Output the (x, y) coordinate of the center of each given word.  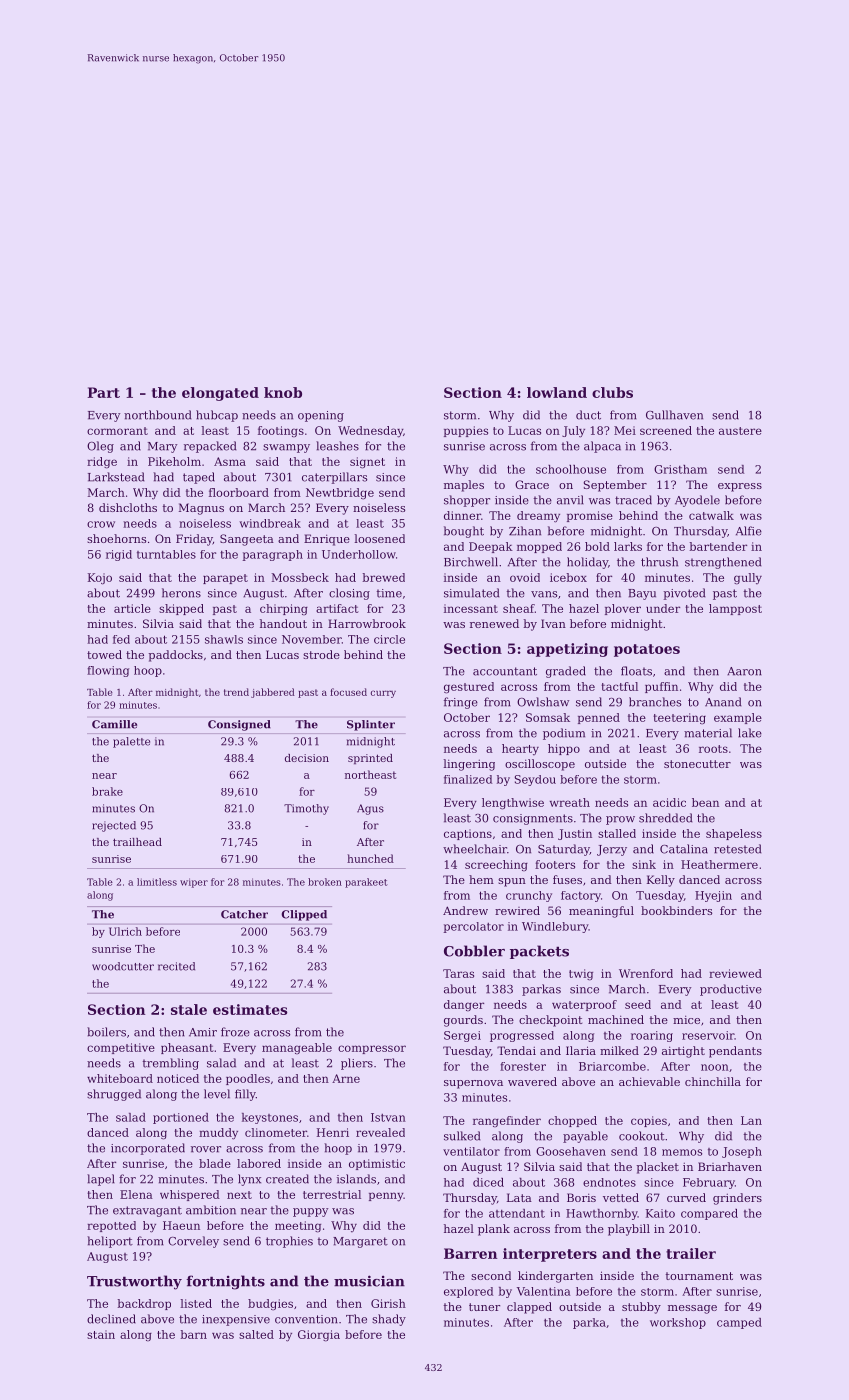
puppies (466, 431)
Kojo (100, 579)
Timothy (306, 809)
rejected (114, 826)
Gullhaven (674, 415)
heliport (110, 1242)
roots (713, 749)
